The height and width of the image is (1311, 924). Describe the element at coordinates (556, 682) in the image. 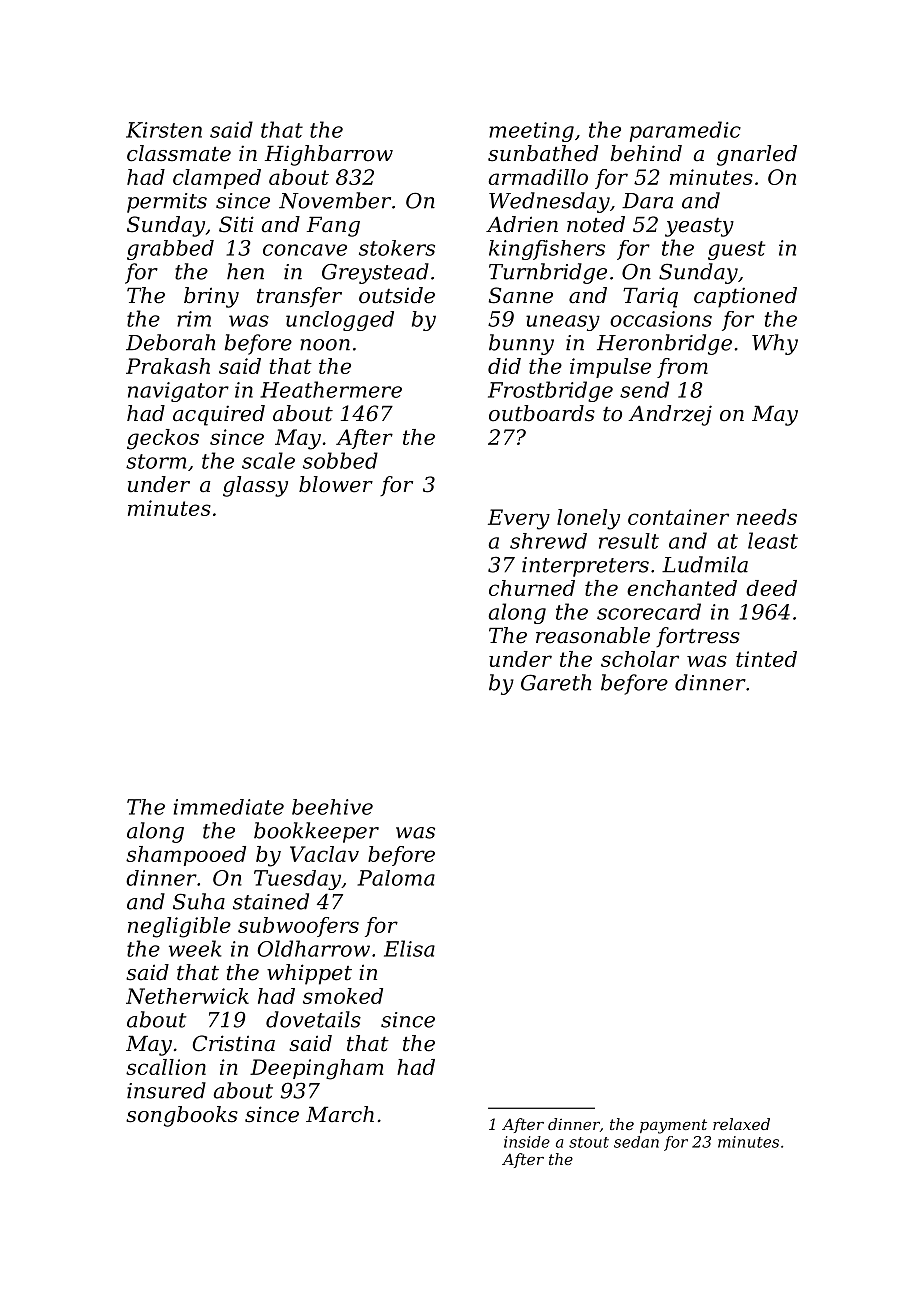

I see `Gareth` at that location.
